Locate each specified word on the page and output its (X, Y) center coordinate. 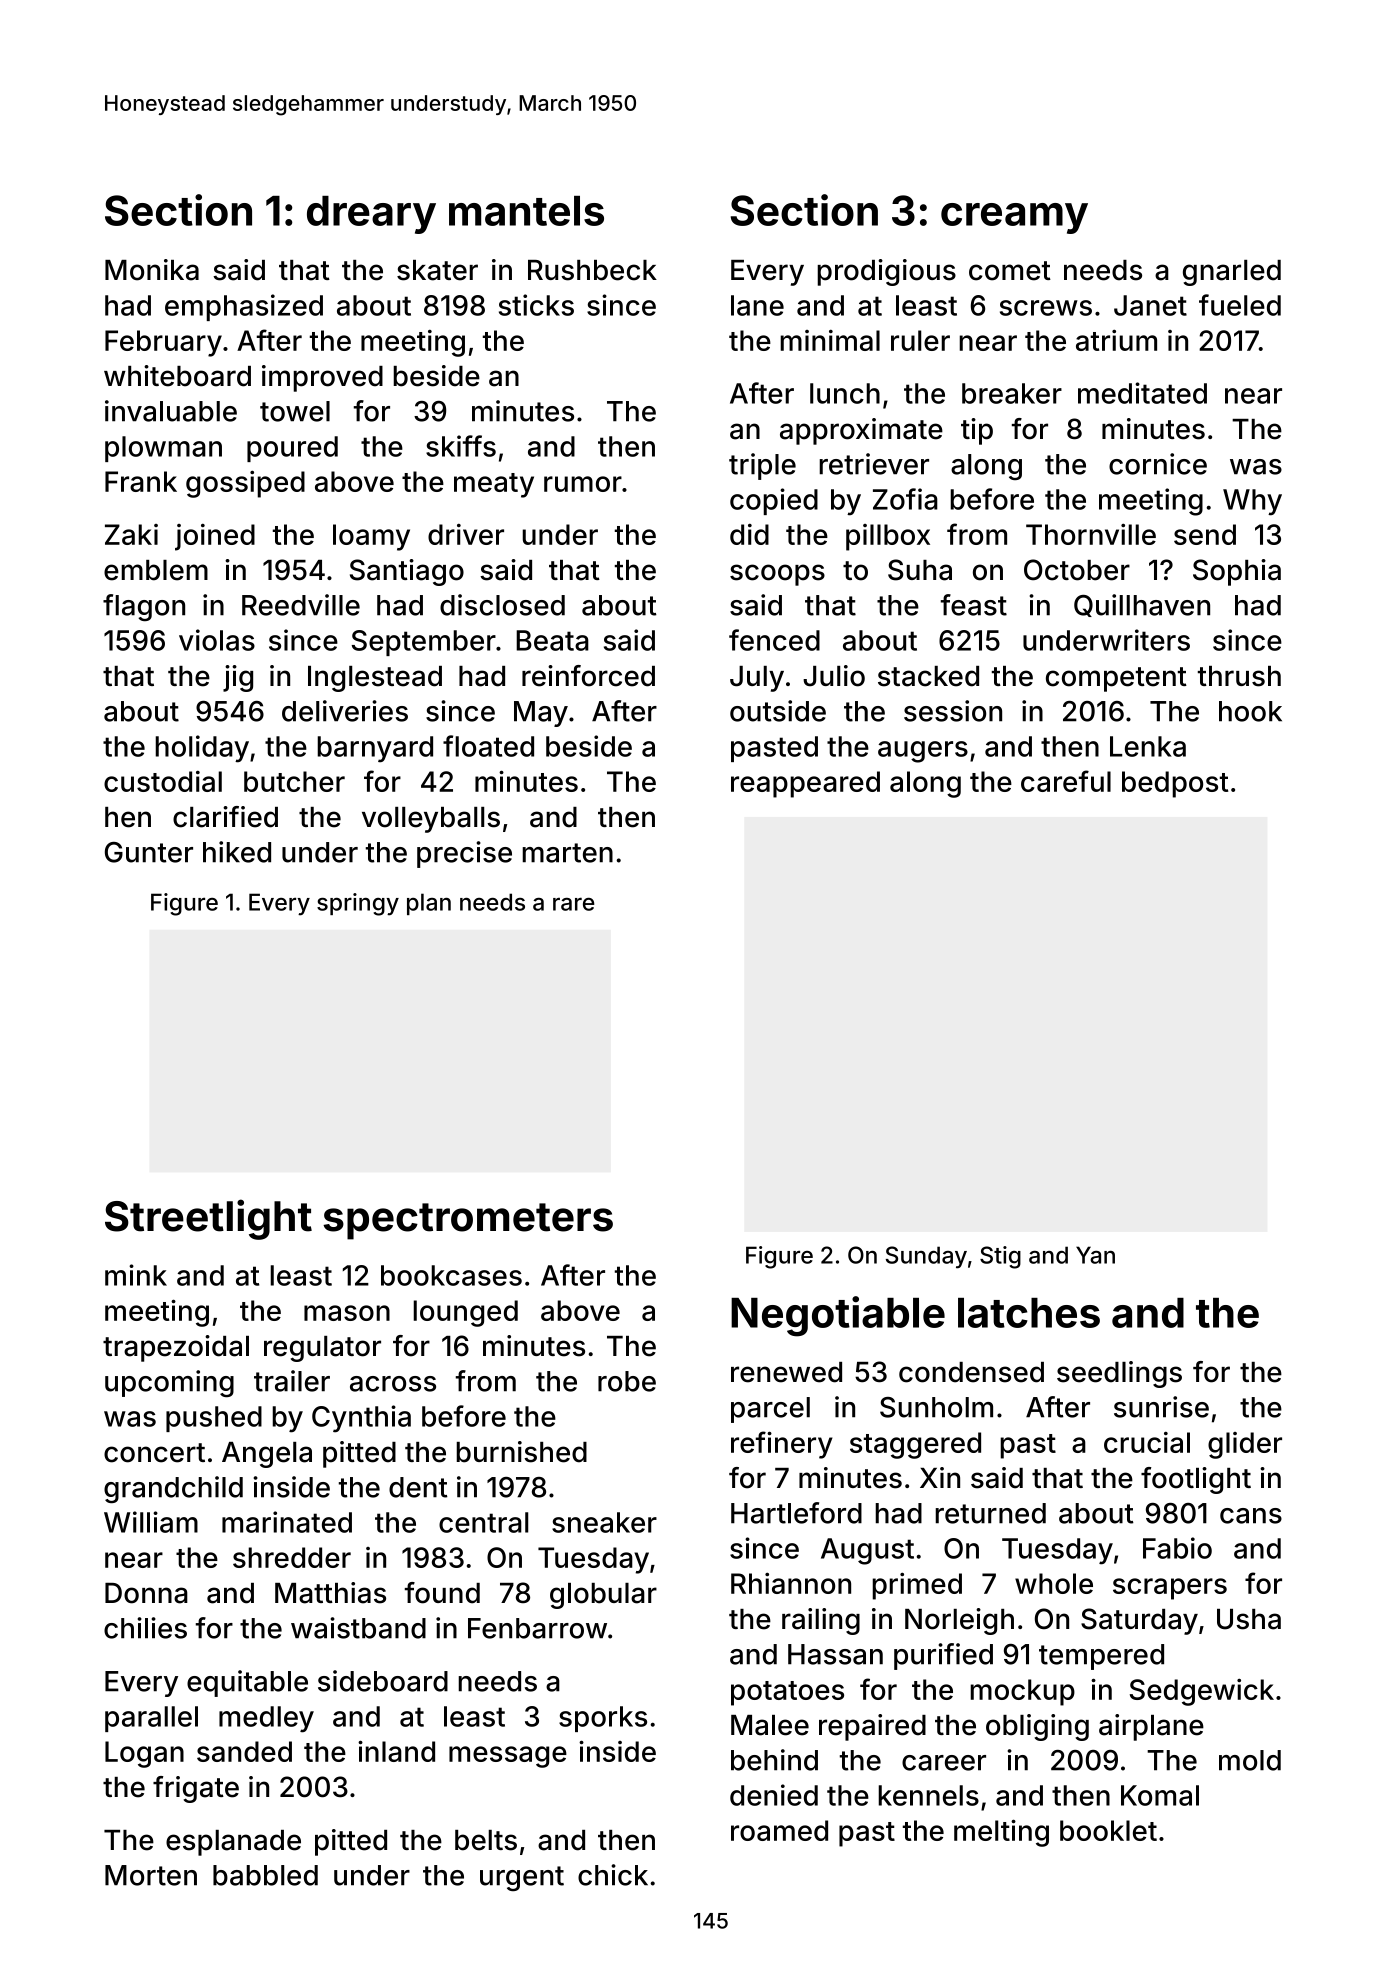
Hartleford (796, 1513)
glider (1245, 1445)
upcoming (169, 1383)
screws (1046, 308)
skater (437, 270)
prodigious (886, 272)
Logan (144, 1754)
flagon (144, 607)
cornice (1158, 464)
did (749, 534)
